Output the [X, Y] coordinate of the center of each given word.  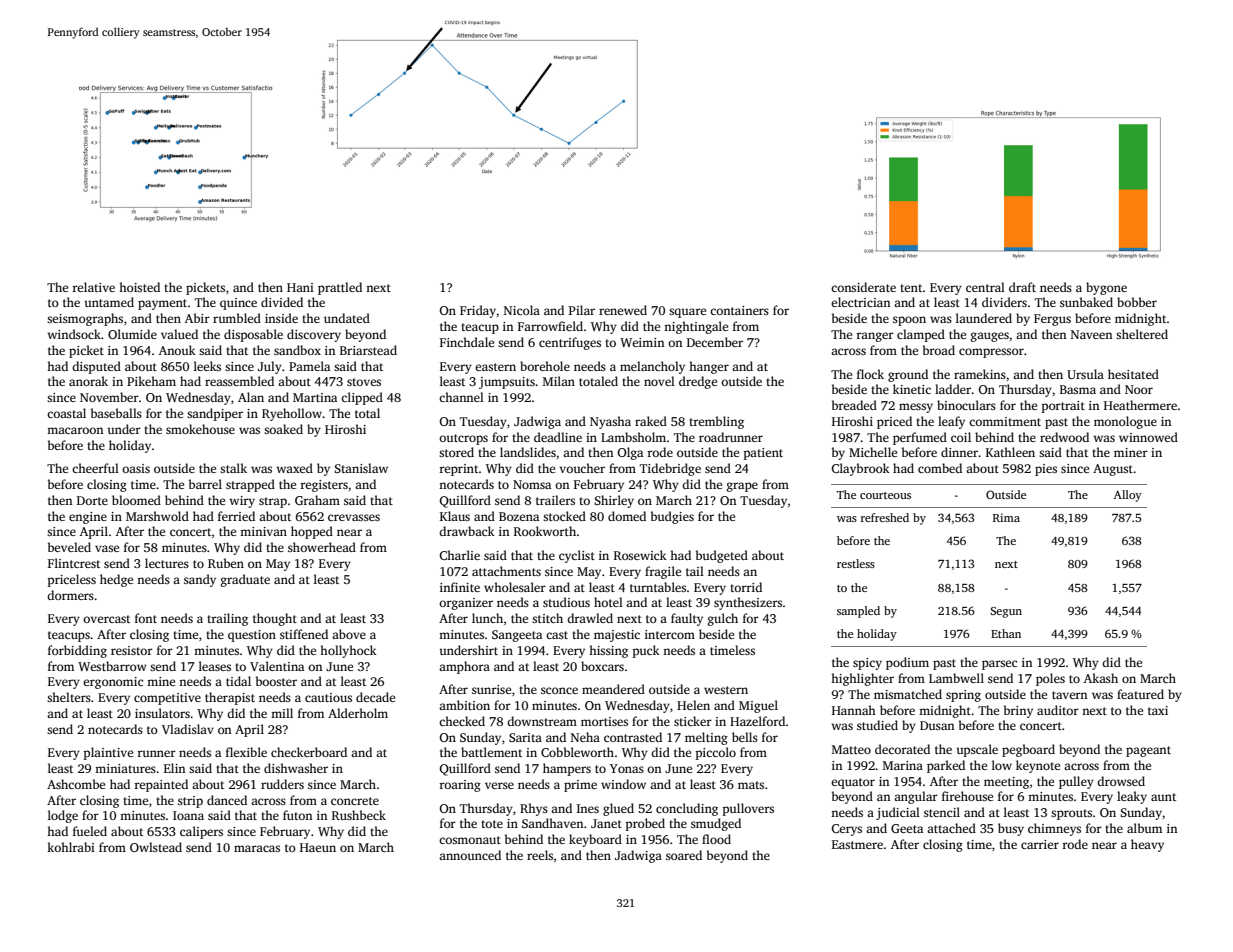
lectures [167, 563]
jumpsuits [507, 383]
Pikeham [151, 381]
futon [297, 815]
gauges [990, 337]
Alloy [1128, 496]
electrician [860, 302]
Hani [300, 287]
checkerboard [309, 752]
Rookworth [545, 531]
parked [946, 766]
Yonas [627, 768]
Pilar [582, 310]
